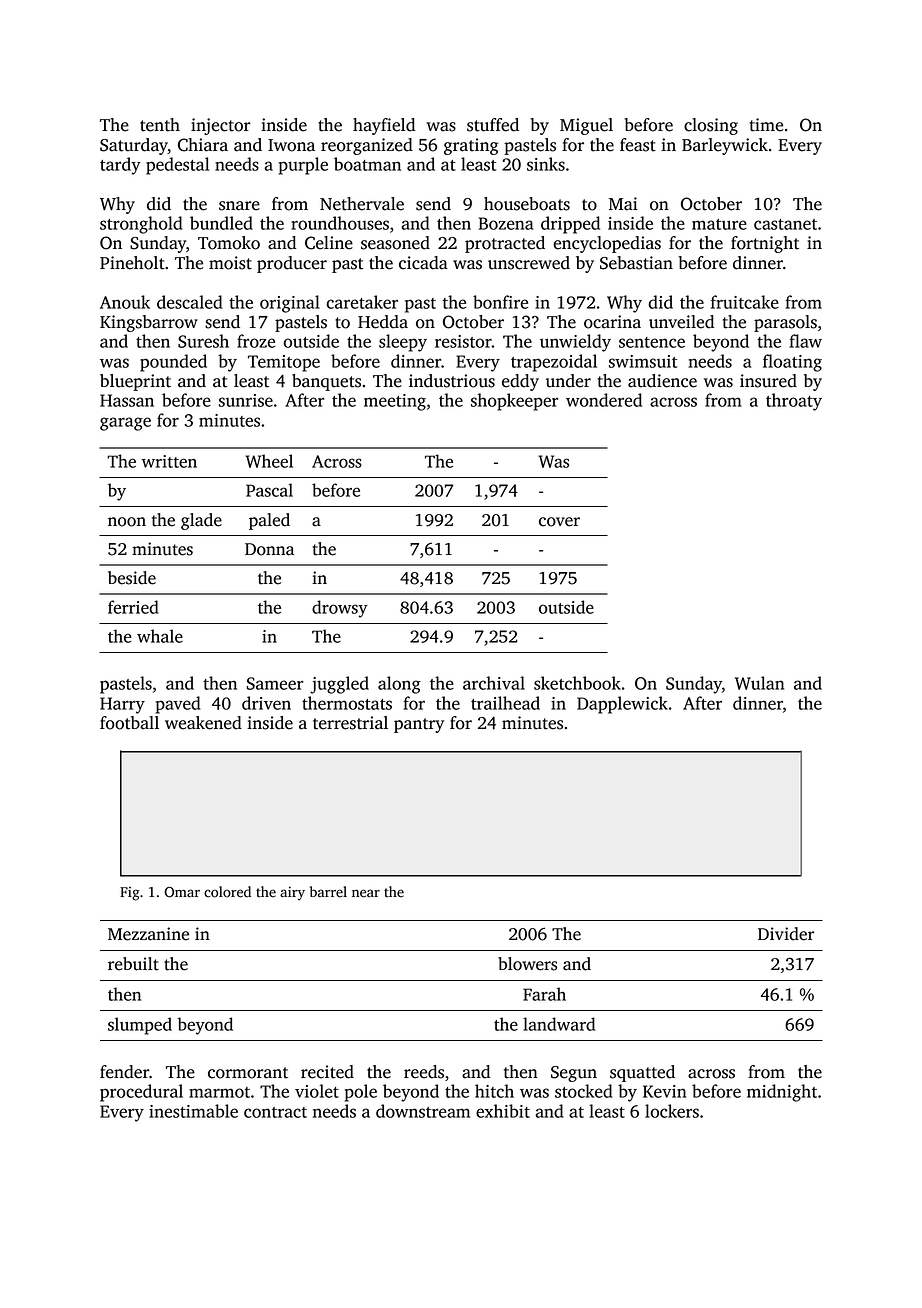  Describe the element at coordinates (782, 1093) in the screenshot. I see `midnight` at that location.
